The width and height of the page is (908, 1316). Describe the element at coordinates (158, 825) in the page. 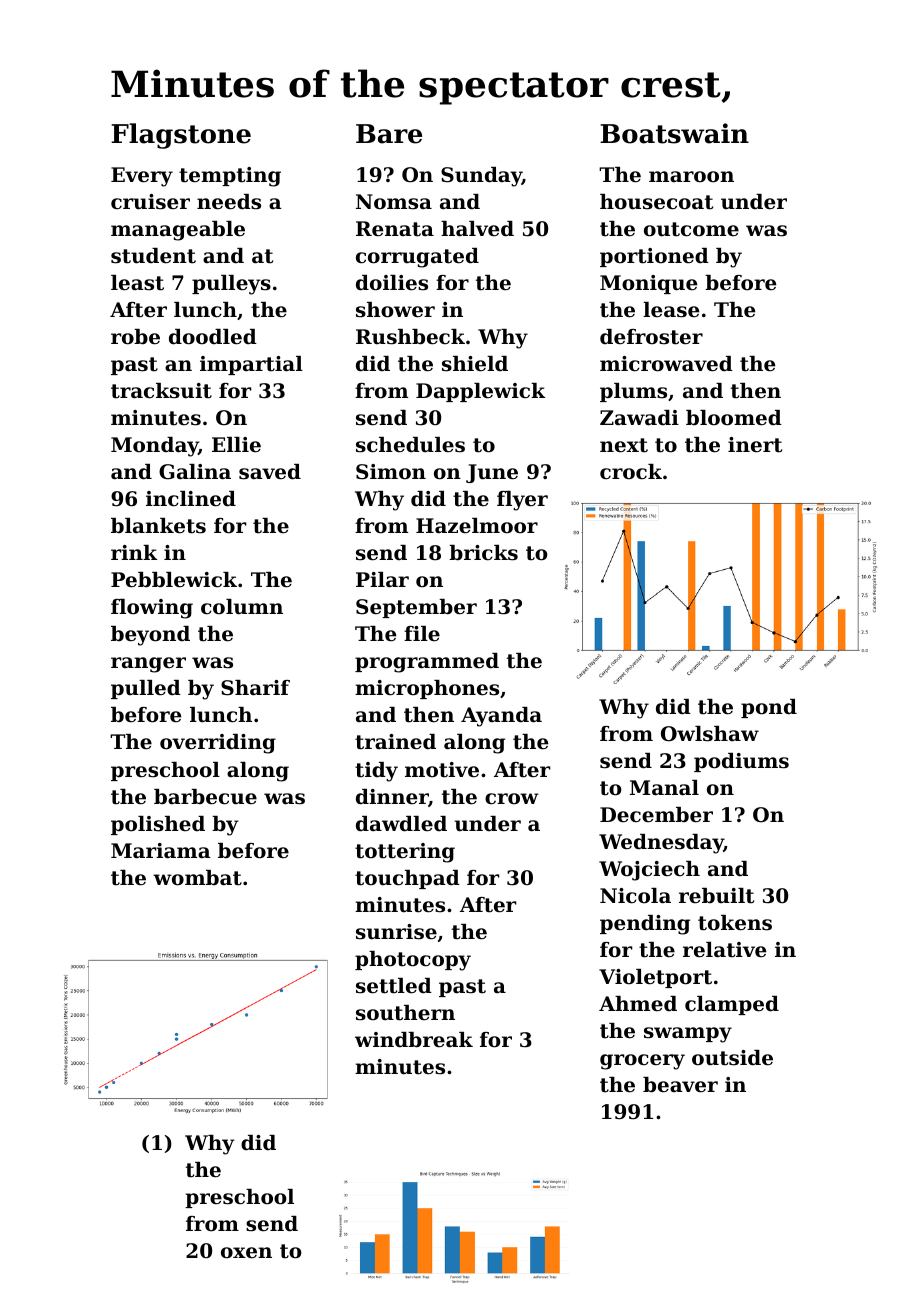

I see `polished` at that location.
